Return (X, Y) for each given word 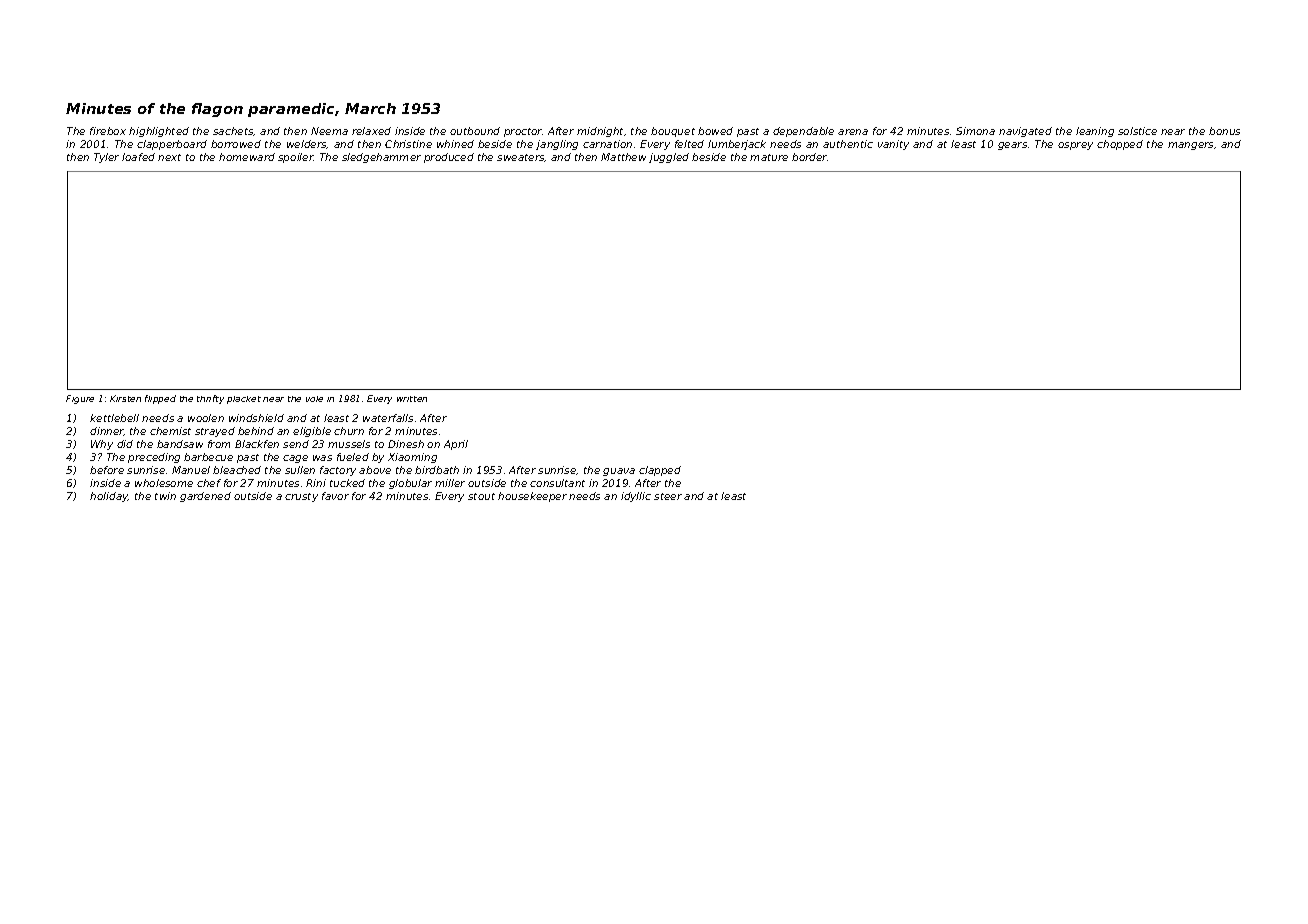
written (412, 399)
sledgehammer (381, 158)
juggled (669, 158)
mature (769, 157)
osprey (1075, 146)
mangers (1190, 146)
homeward (247, 157)
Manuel (191, 470)
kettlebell (114, 418)
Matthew (623, 157)
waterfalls (388, 418)
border (809, 157)
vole (314, 399)
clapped (660, 471)
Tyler (106, 158)
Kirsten (125, 398)
